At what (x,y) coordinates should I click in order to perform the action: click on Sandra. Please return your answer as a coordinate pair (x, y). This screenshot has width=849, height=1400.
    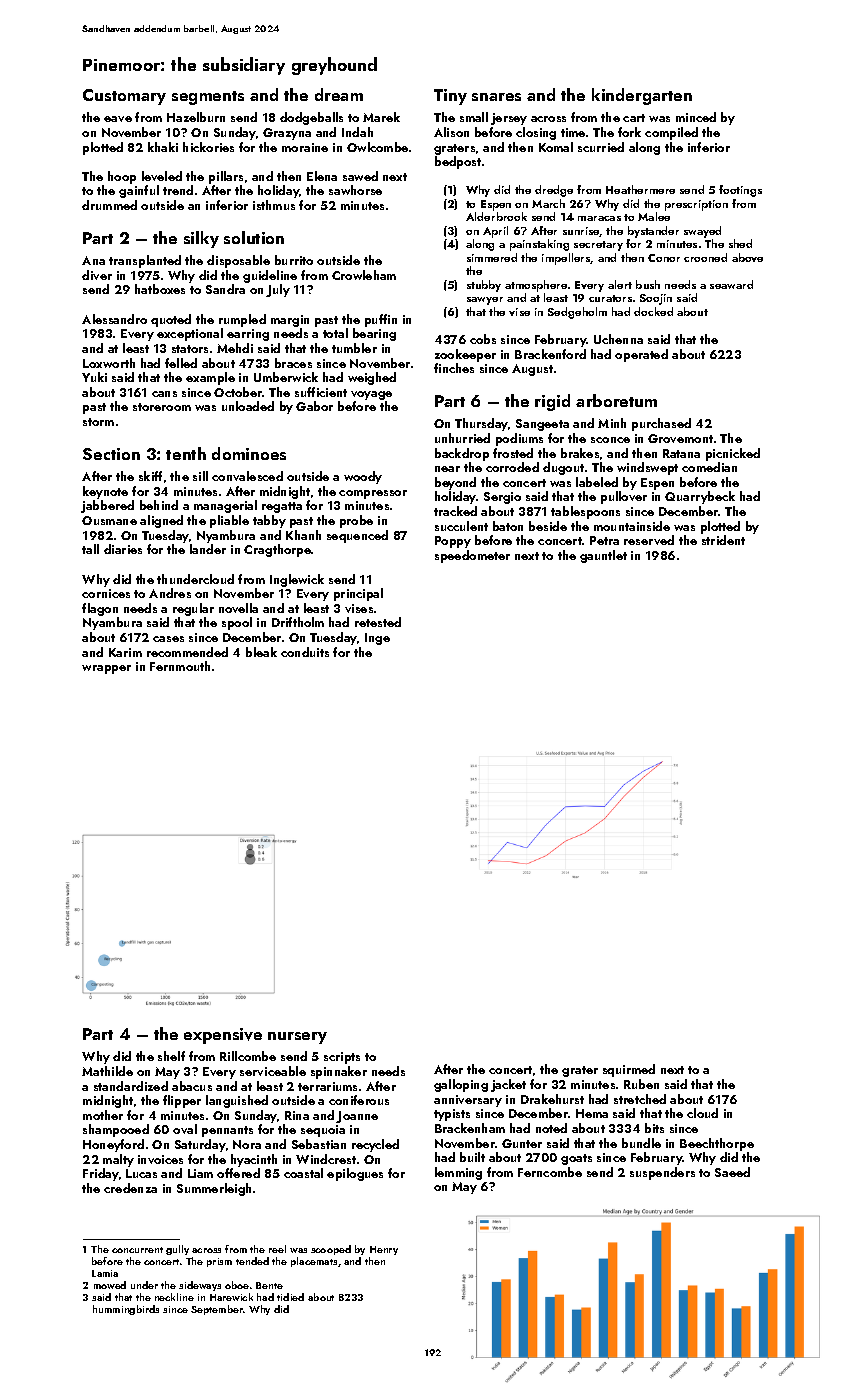
    Looking at the image, I should click on (225, 289).
